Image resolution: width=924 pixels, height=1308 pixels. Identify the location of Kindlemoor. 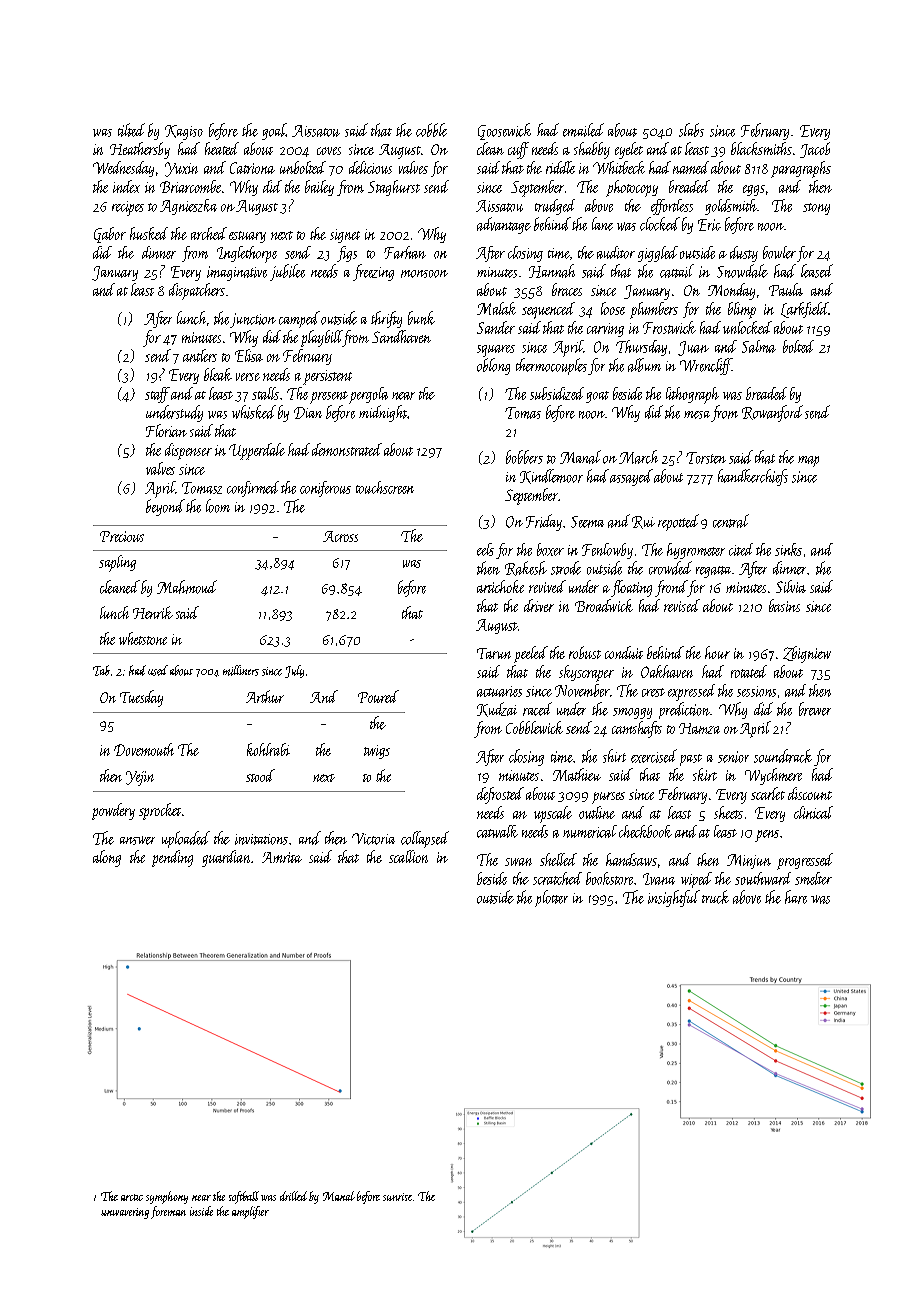
(551, 476).
